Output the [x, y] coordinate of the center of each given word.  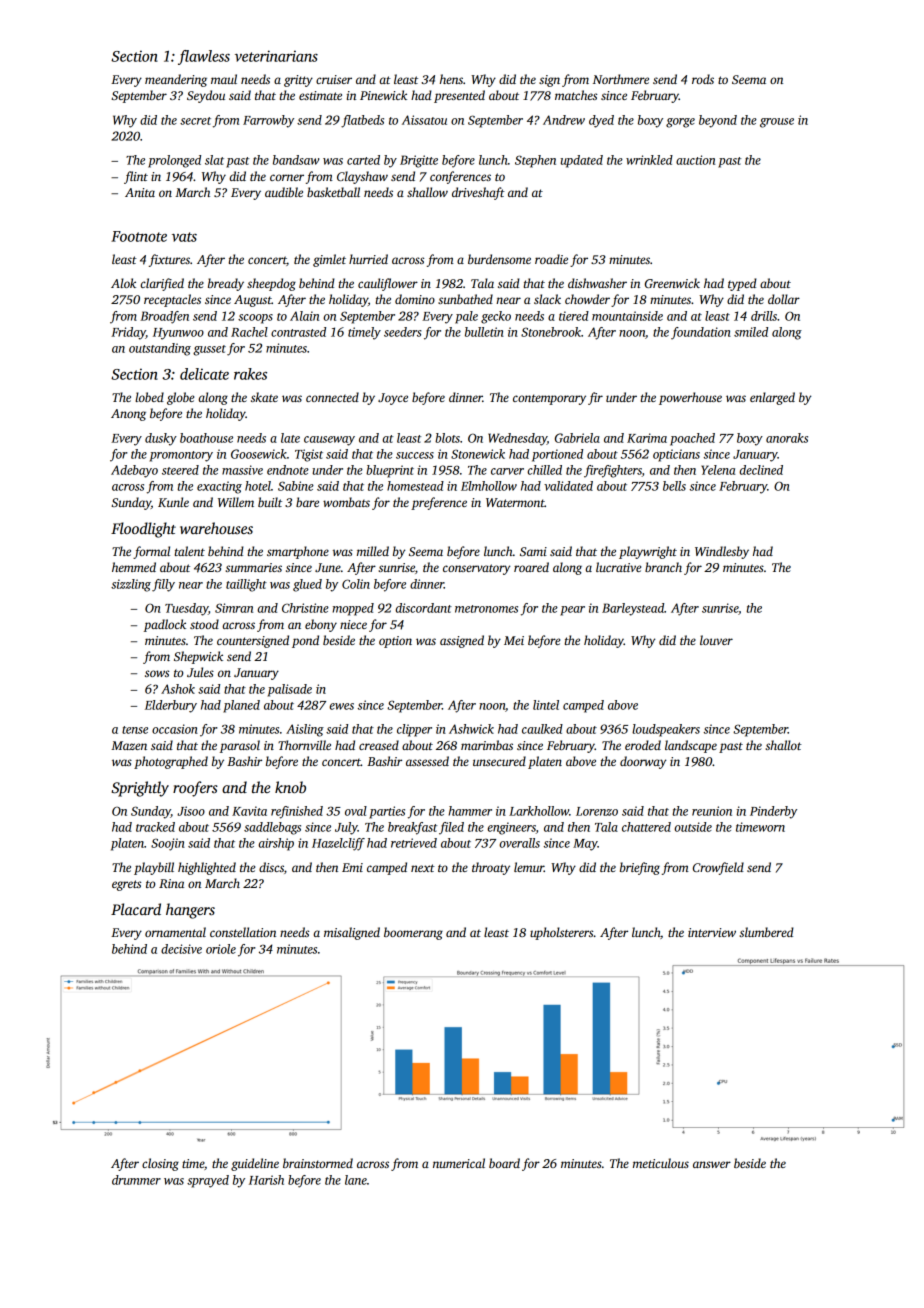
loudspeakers [666, 730]
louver [716, 640]
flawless [204, 57]
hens [451, 79]
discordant [423, 608]
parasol [240, 746]
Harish [266, 1180]
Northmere [621, 79]
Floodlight [143, 530]
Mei [514, 640]
